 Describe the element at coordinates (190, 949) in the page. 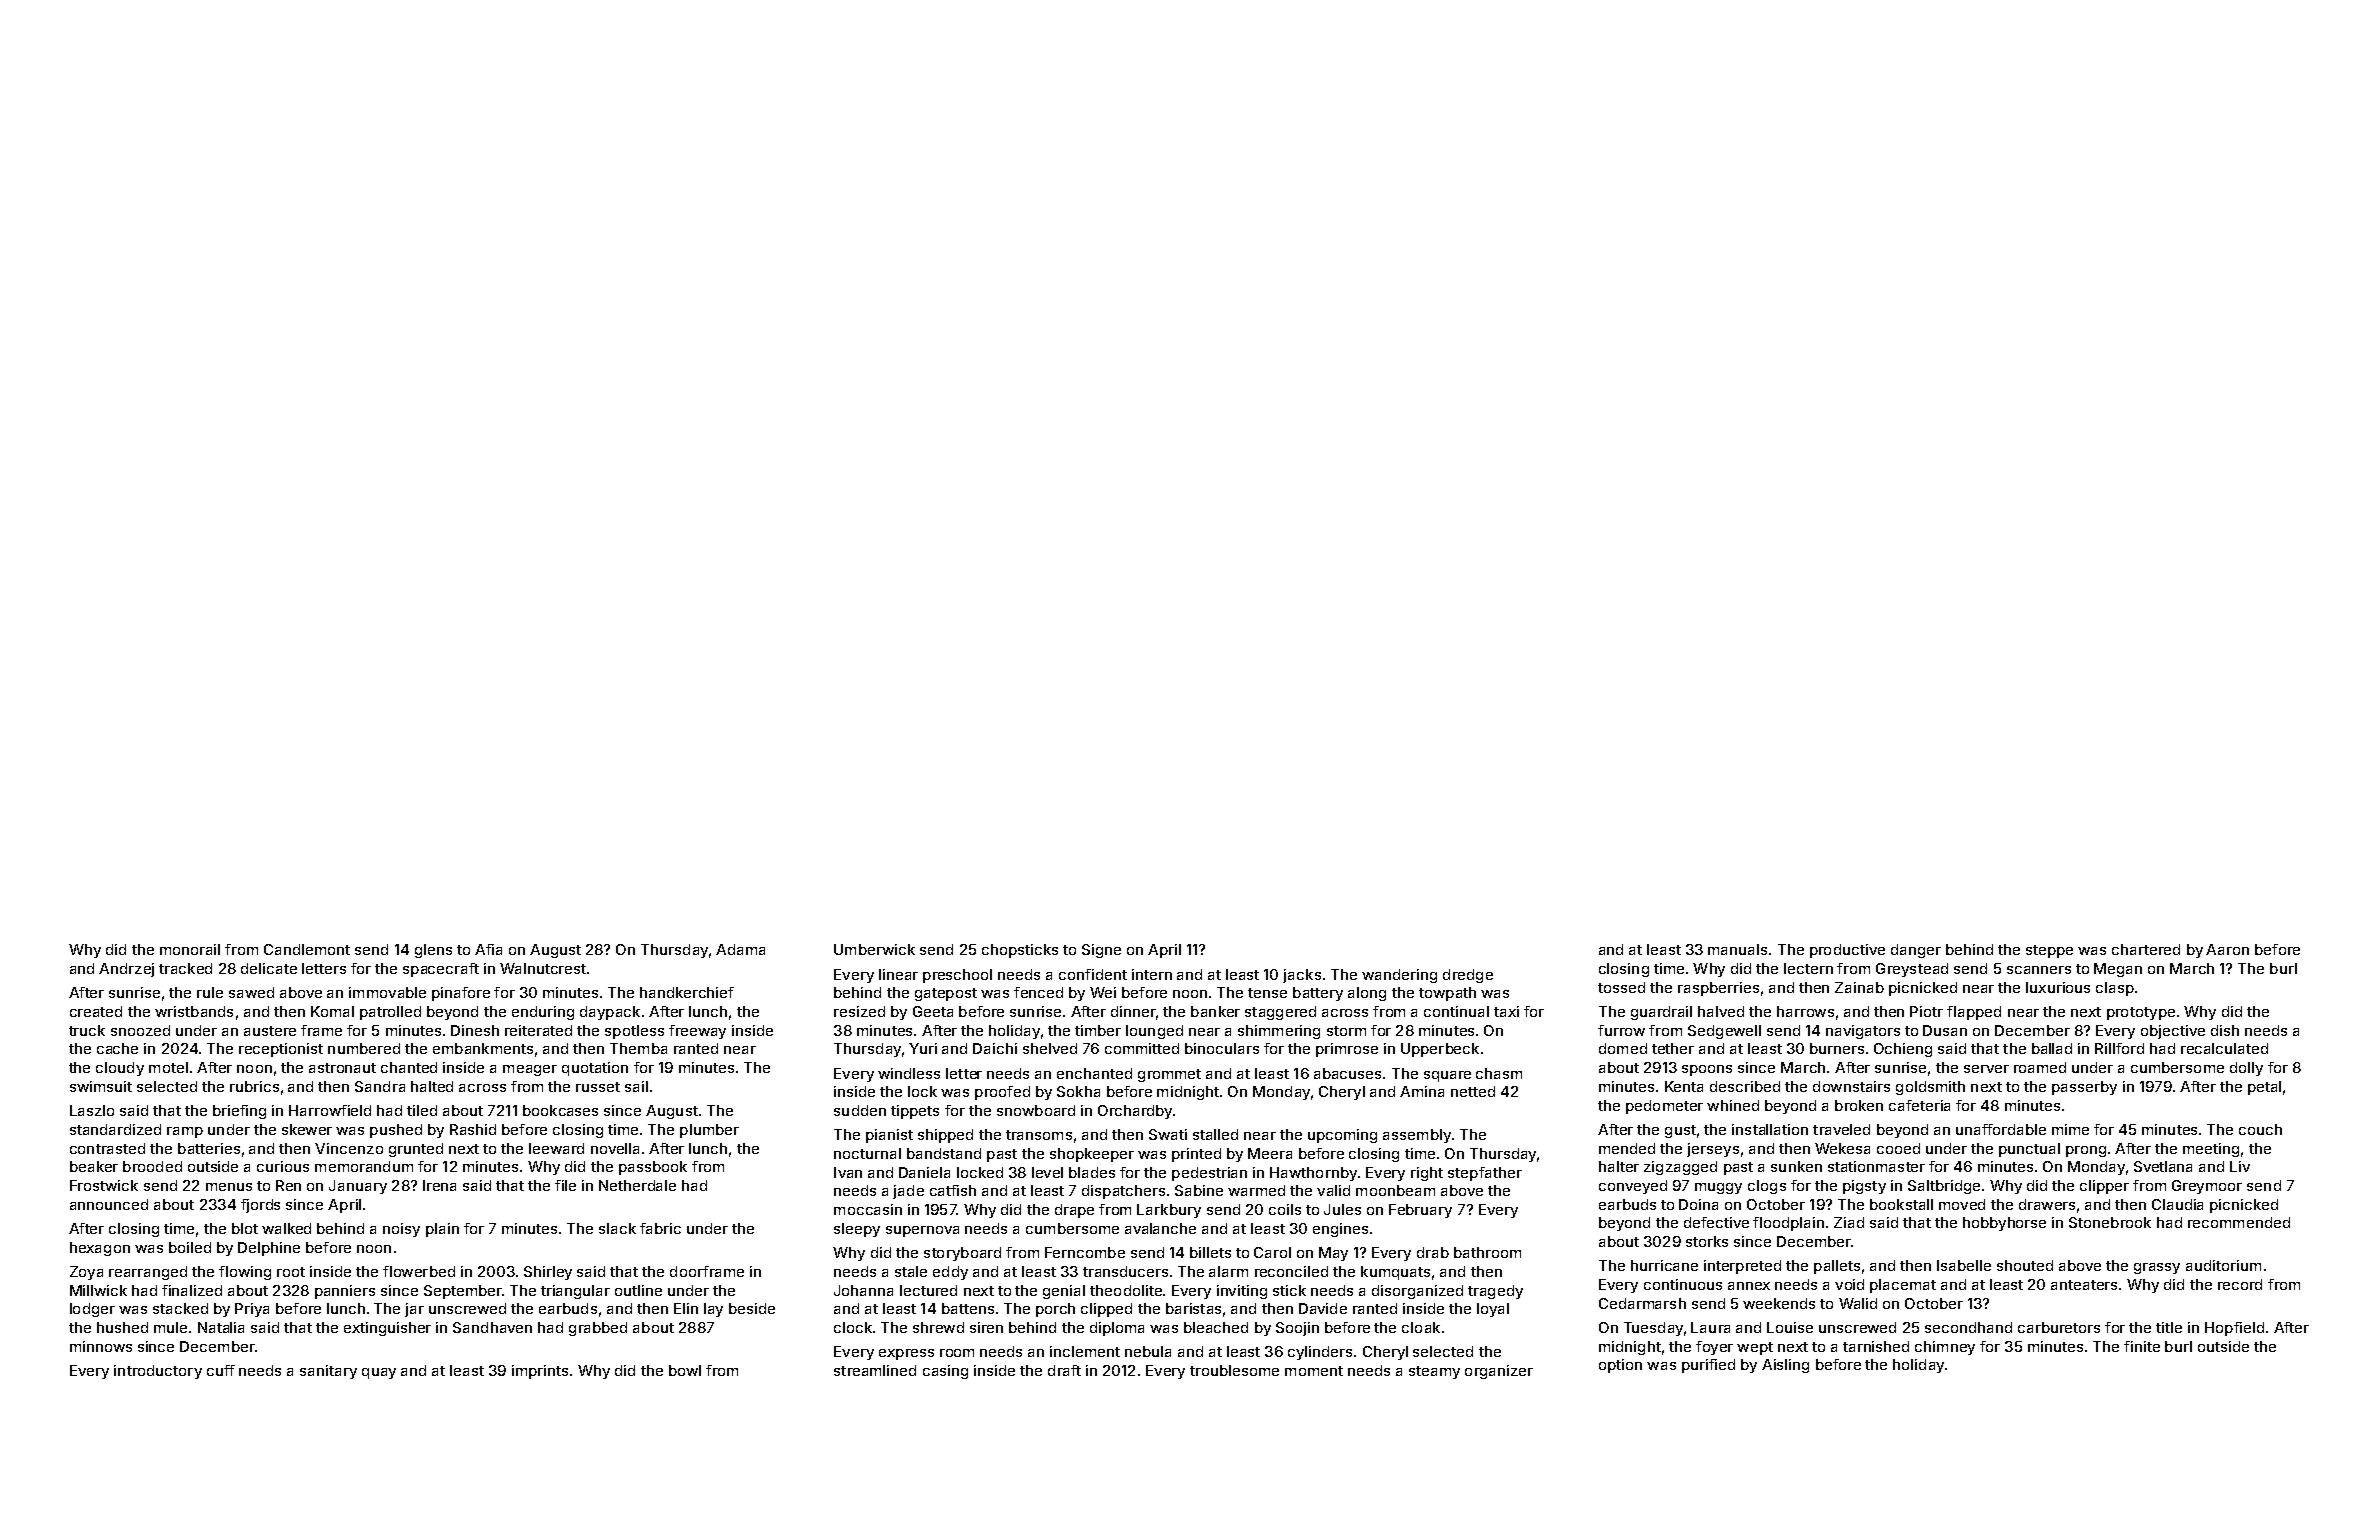

I see `monorail` at that location.
